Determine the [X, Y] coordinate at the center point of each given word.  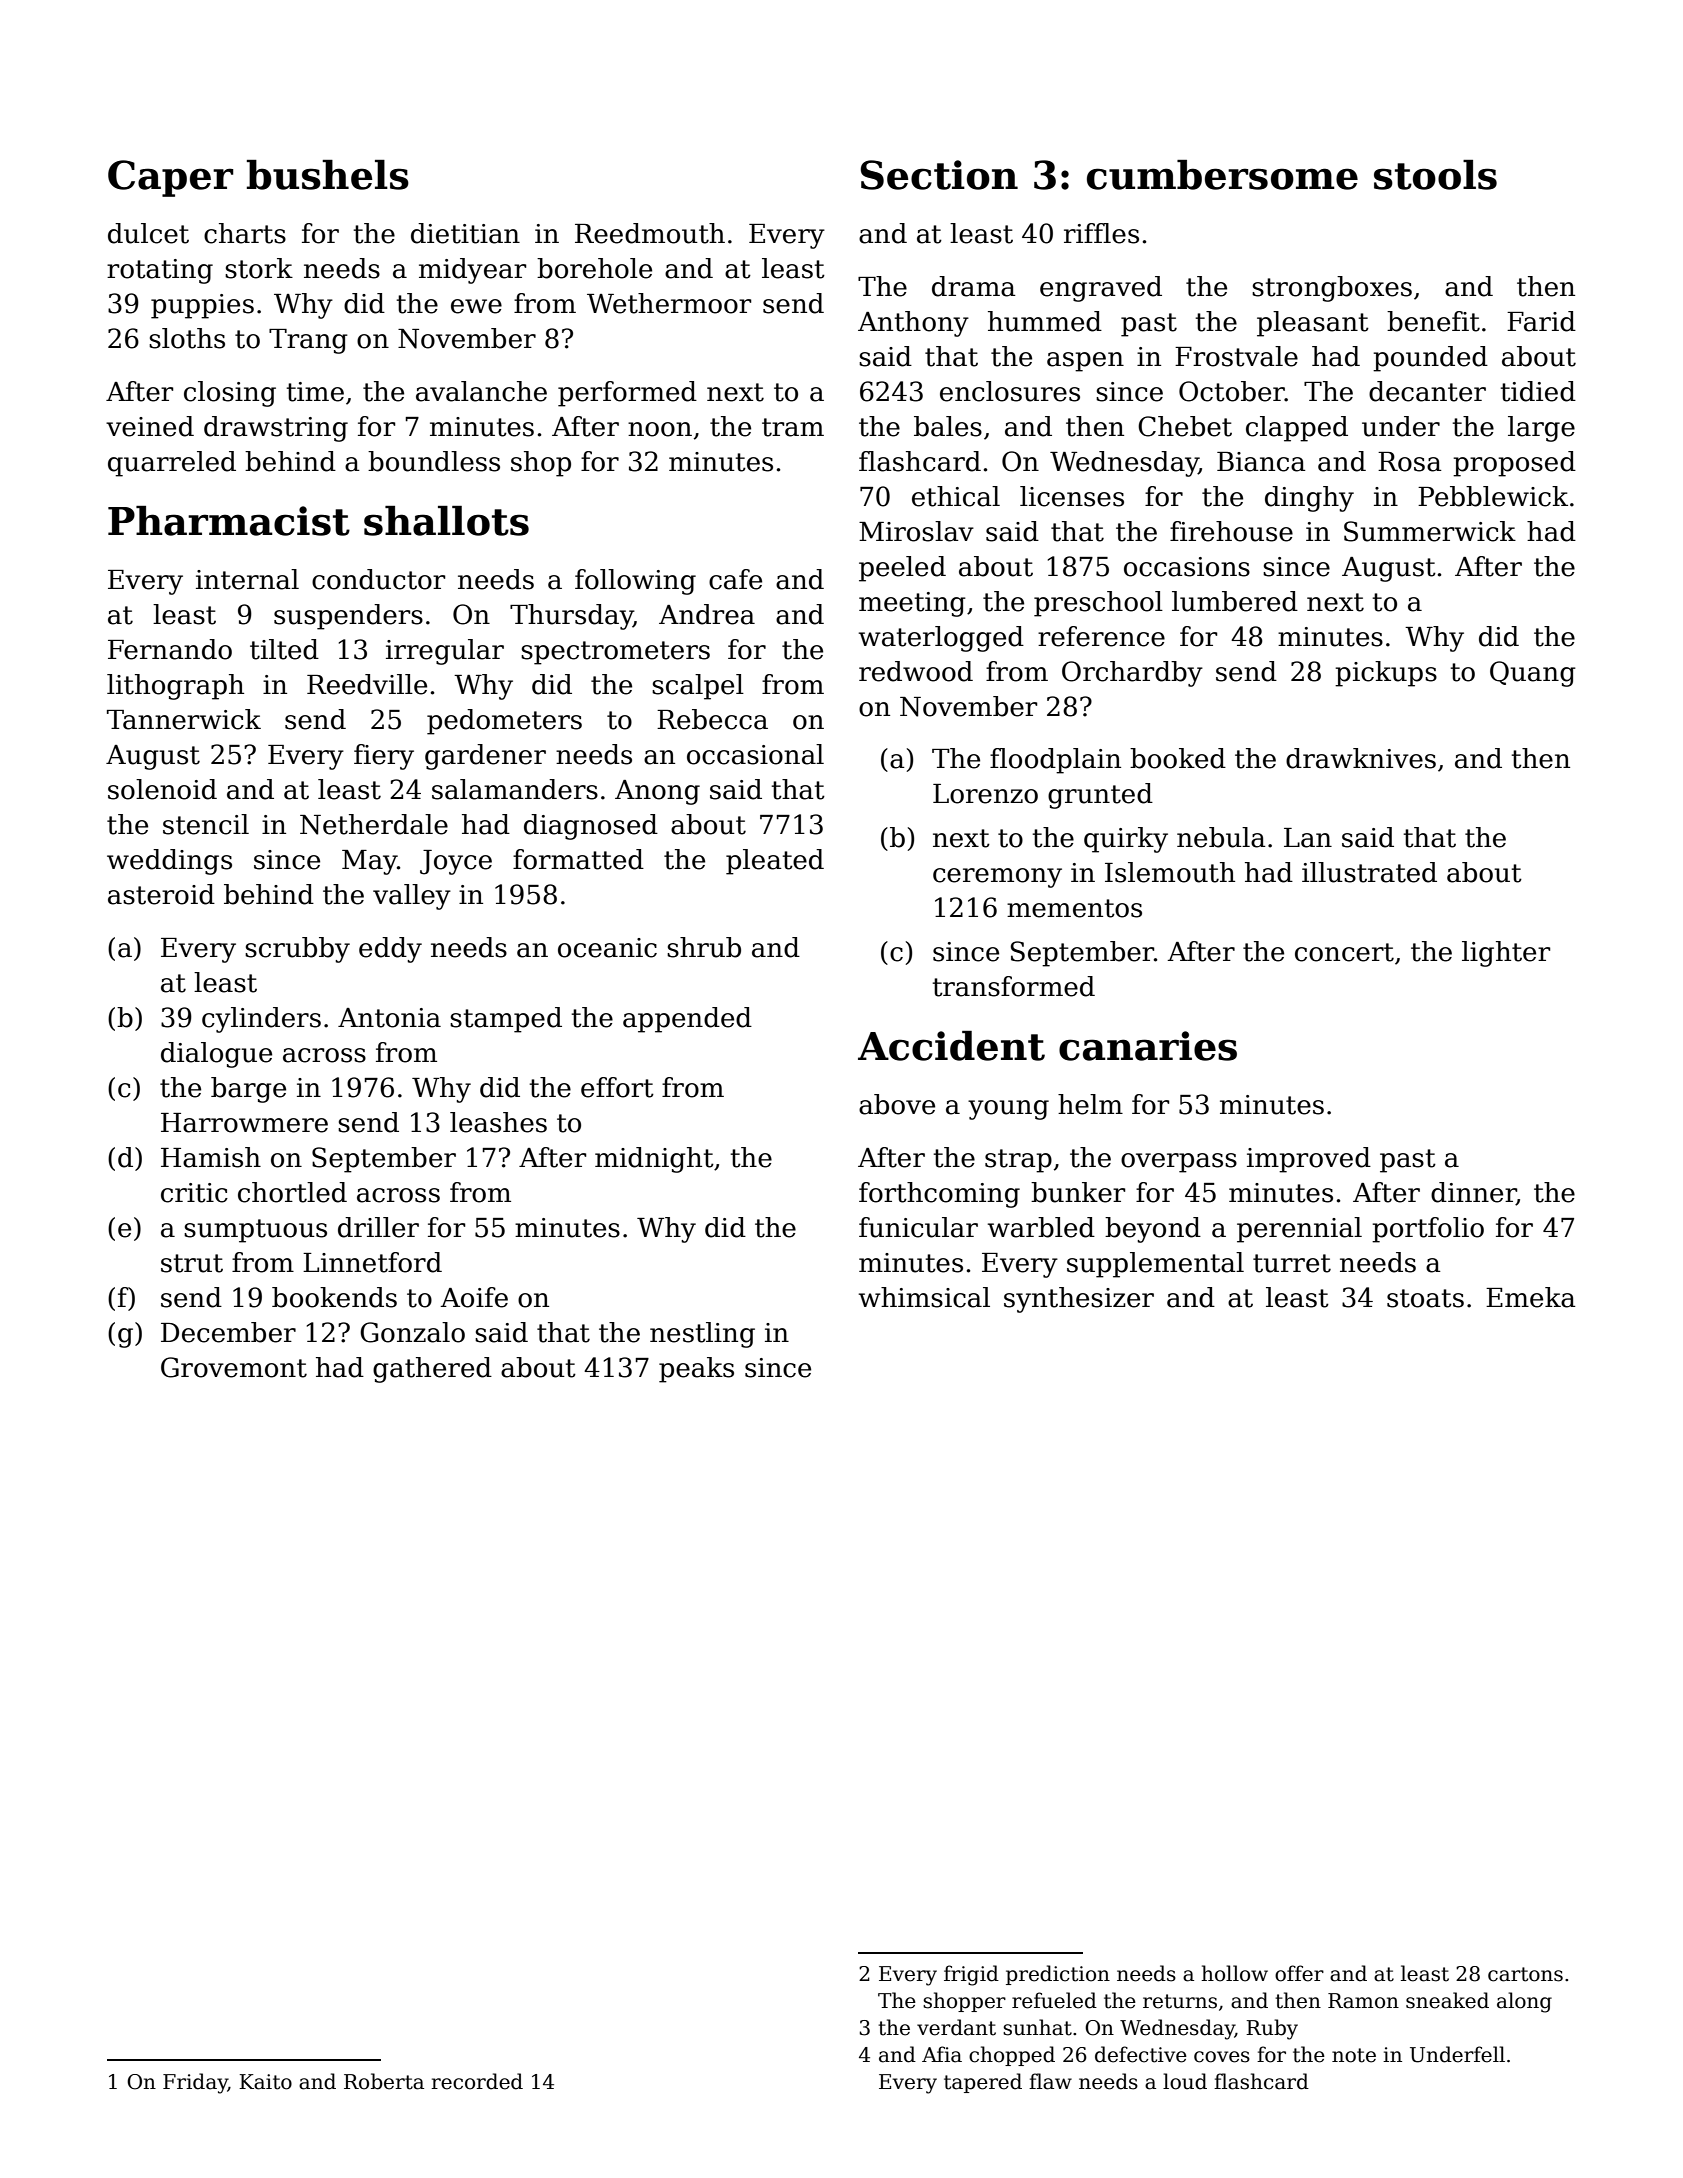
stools [1435, 175]
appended [687, 1020]
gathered [432, 1370]
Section [939, 175]
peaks [696, 1370]
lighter [1506, 954]
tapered [983, 2083]
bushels [328, 175]
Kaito [265, 2082]
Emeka [1531, 1297]
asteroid [161, 894]
